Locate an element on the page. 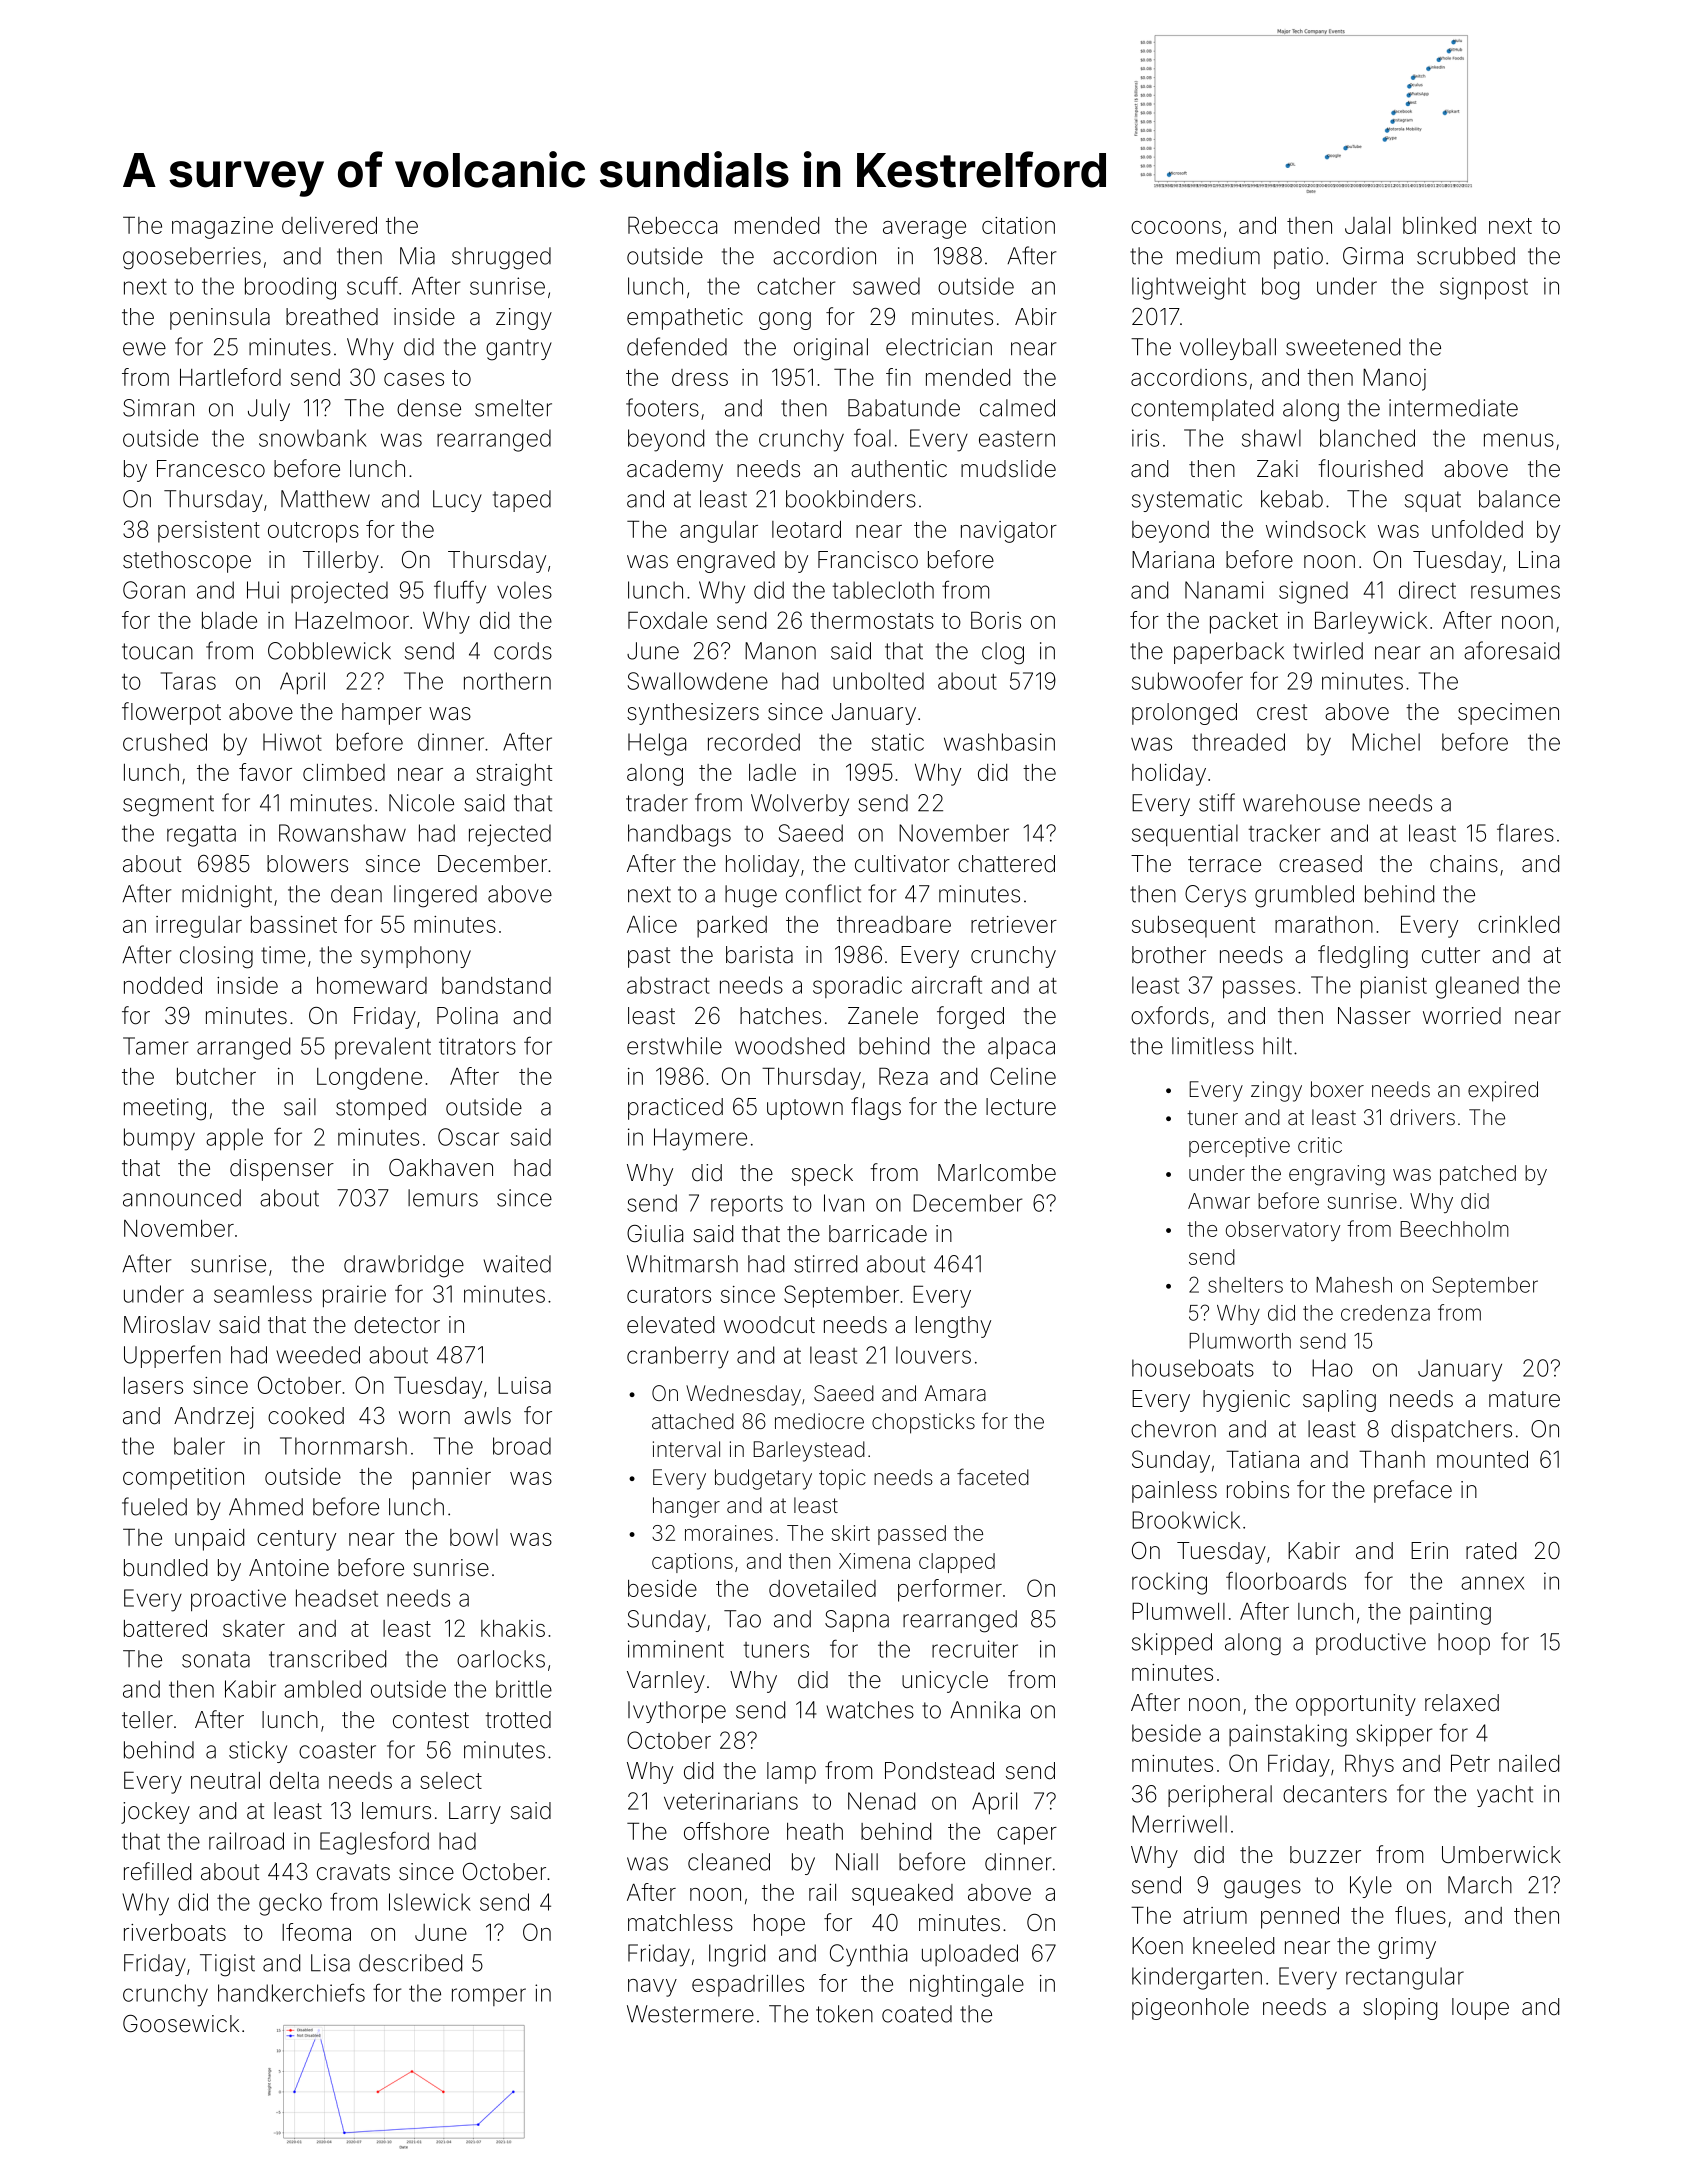  delivered is located at coordinates (329, 225).
